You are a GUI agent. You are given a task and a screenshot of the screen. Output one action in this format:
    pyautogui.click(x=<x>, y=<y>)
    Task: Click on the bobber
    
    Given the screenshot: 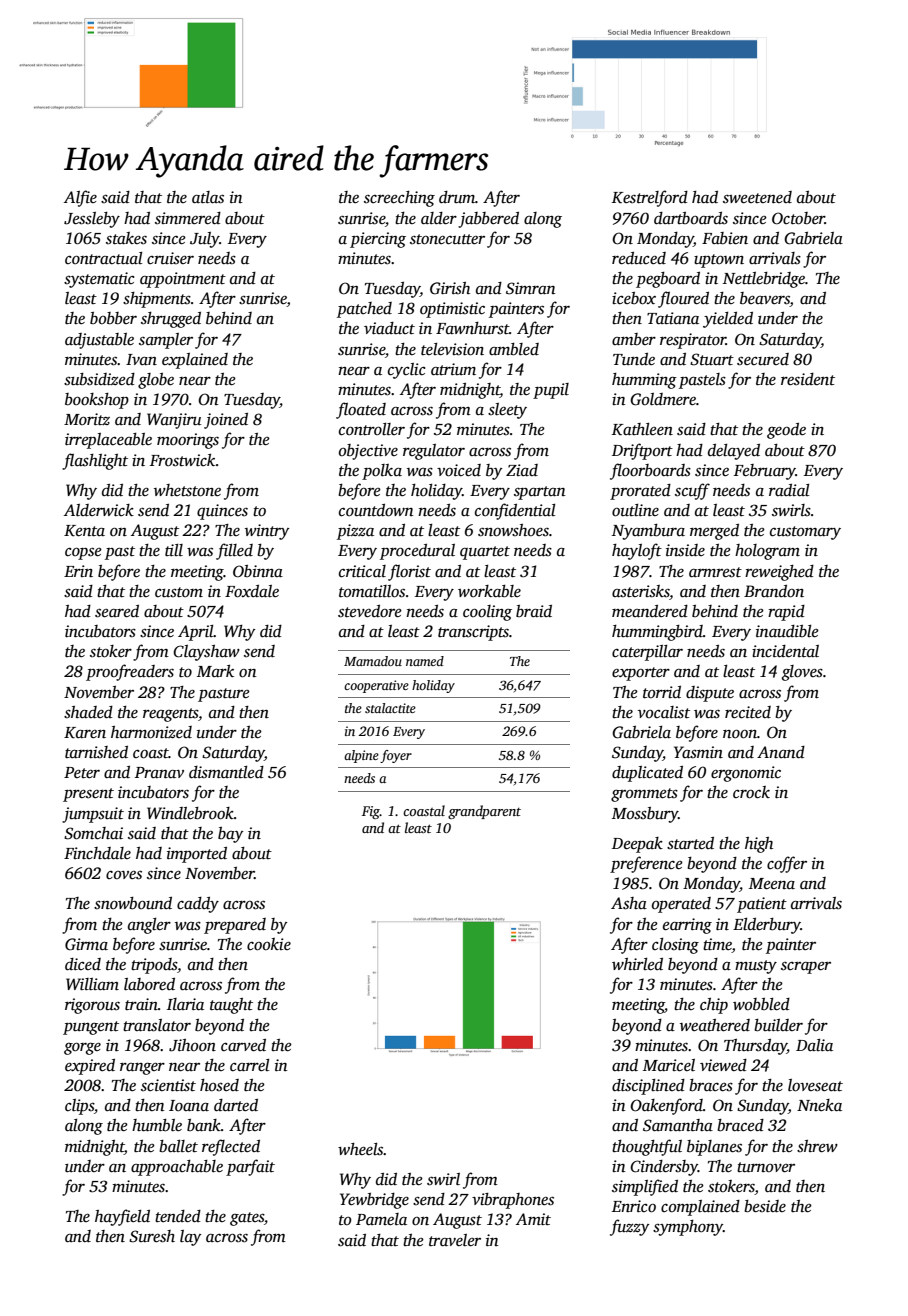 What is the action you would take?
    pyautogui.click(x=113, y=318)
